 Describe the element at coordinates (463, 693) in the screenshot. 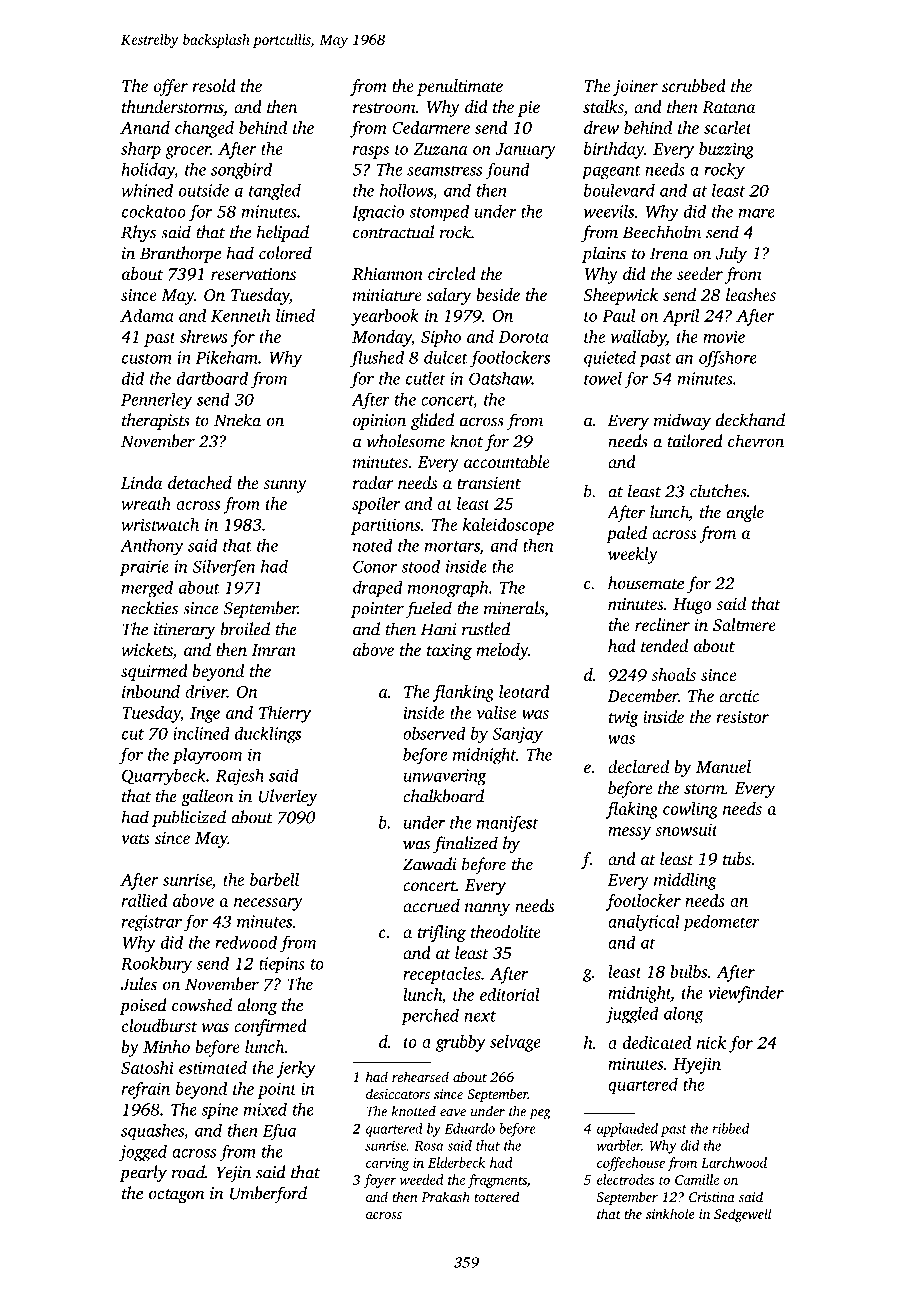

I see `flanking` at that location.
